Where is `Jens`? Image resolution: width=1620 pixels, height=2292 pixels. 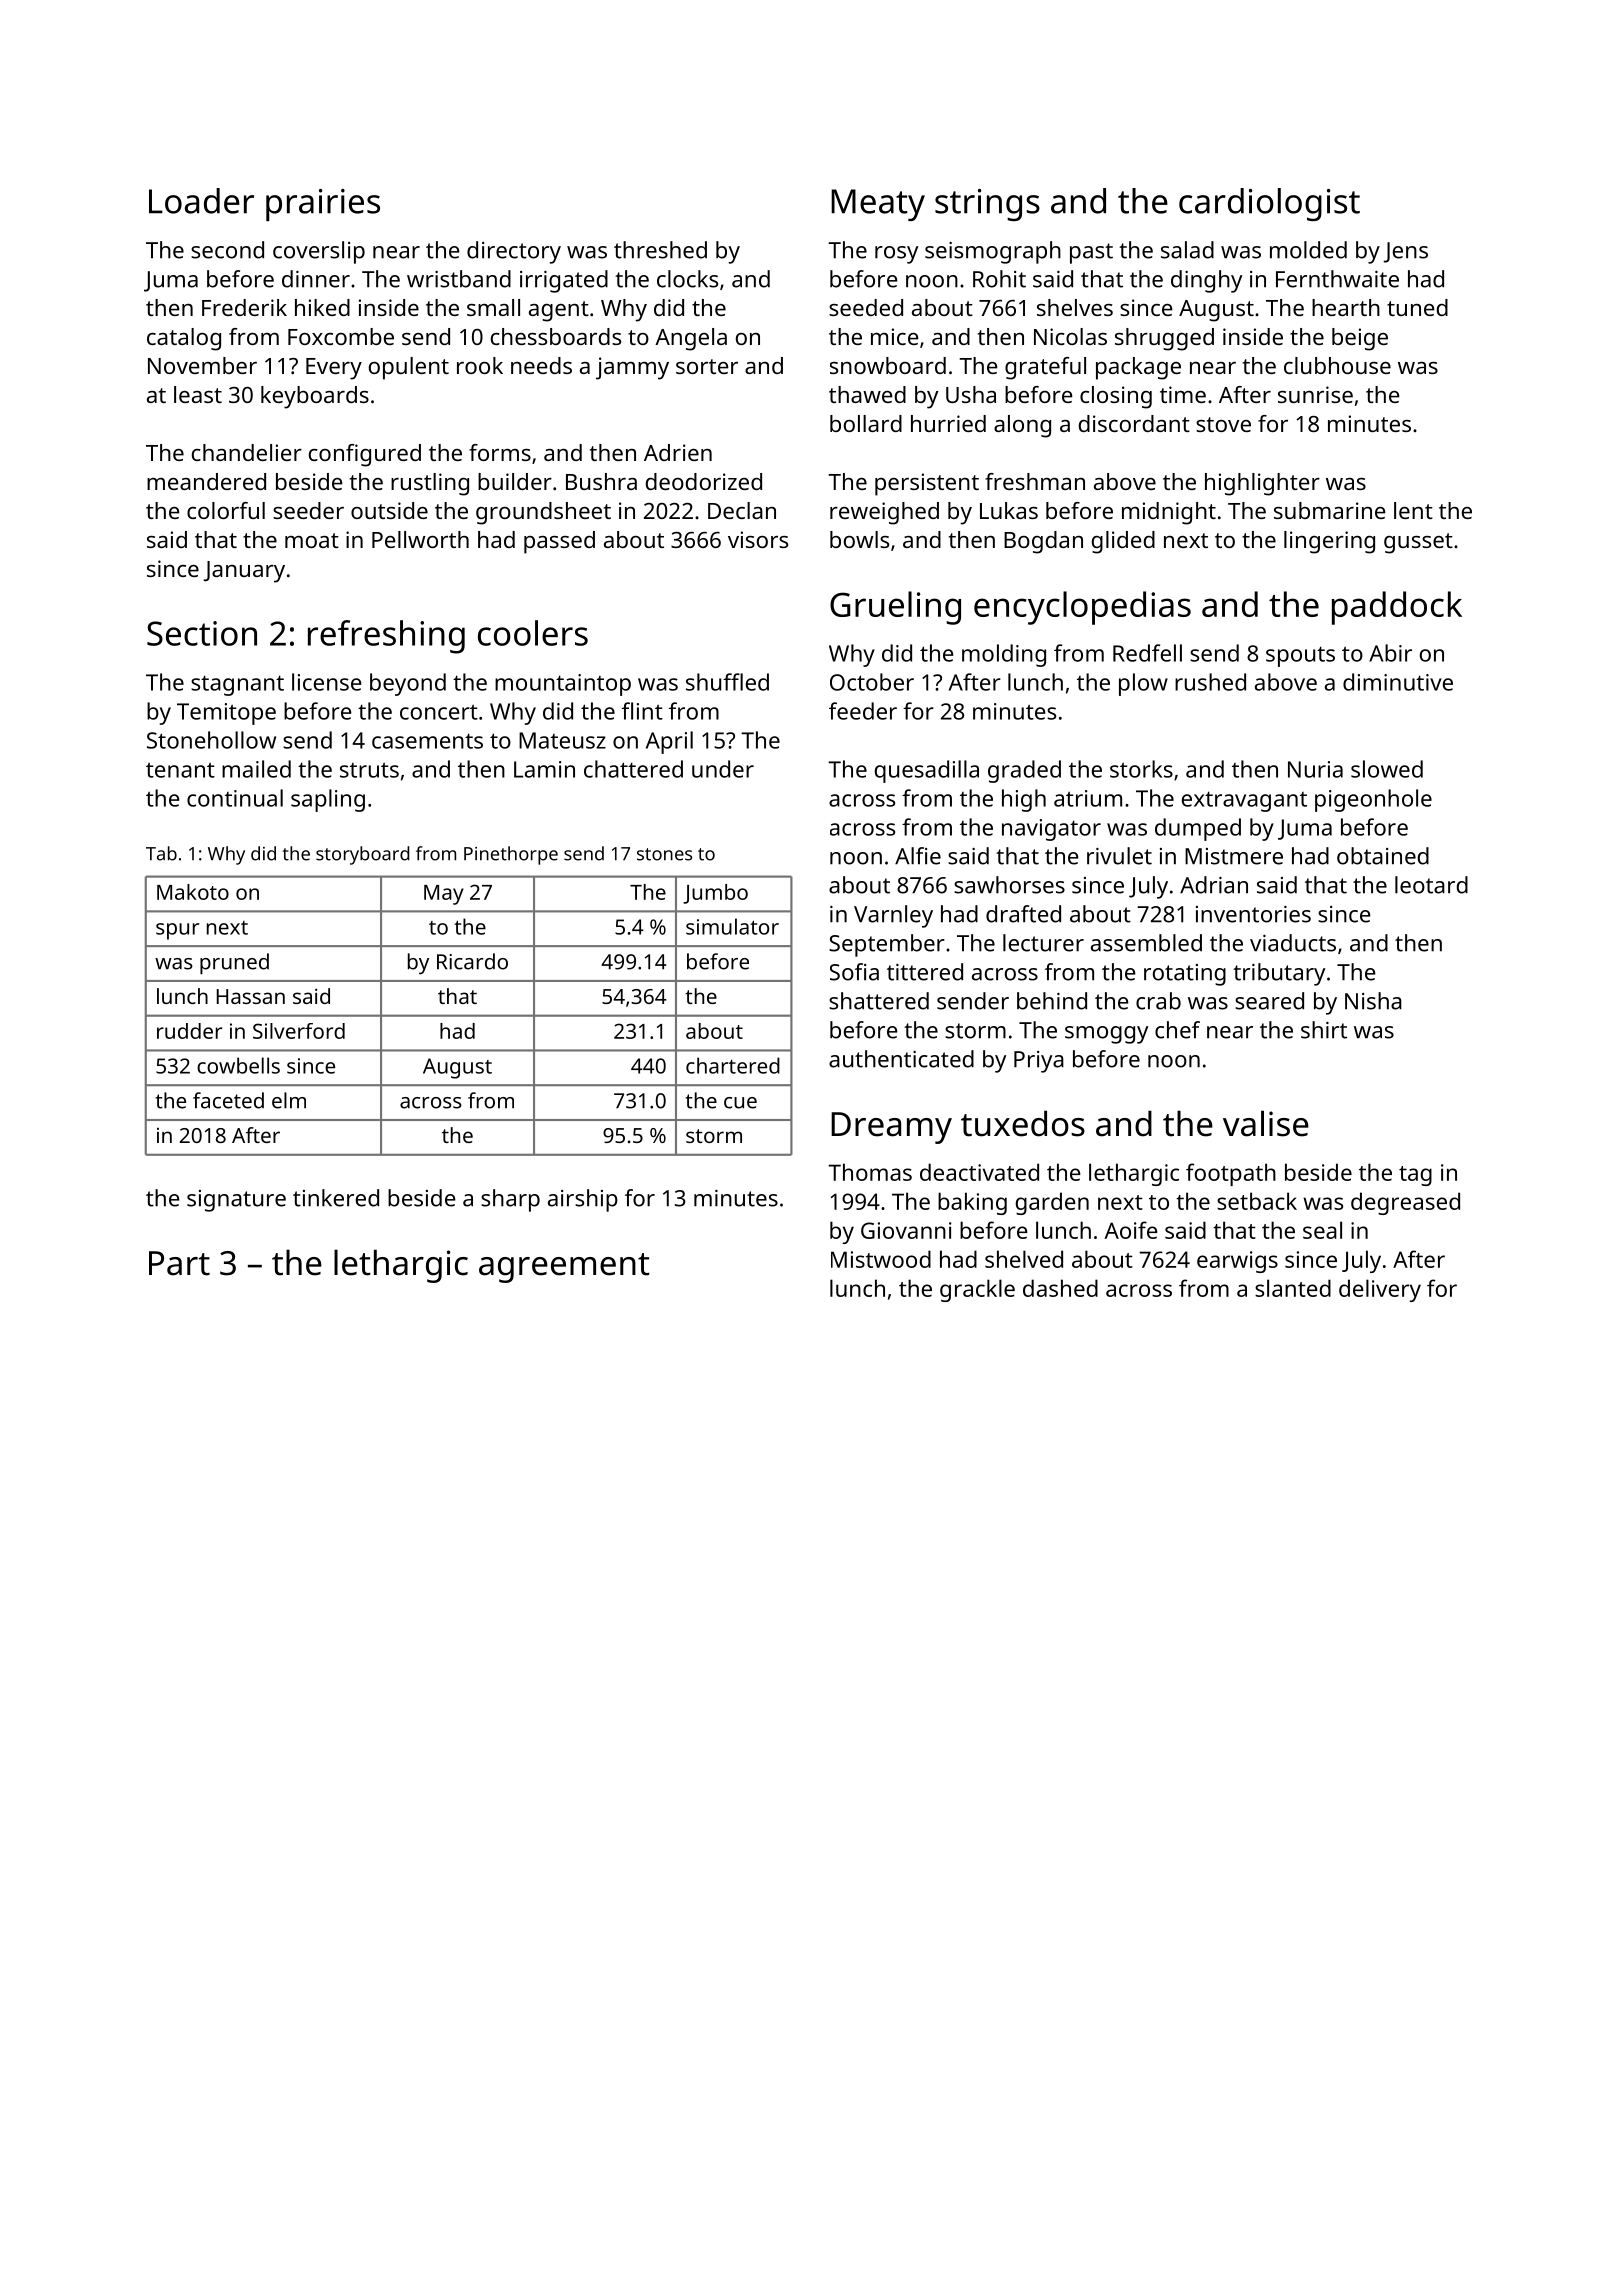
Jens is located at coordinates (1405, 252).
